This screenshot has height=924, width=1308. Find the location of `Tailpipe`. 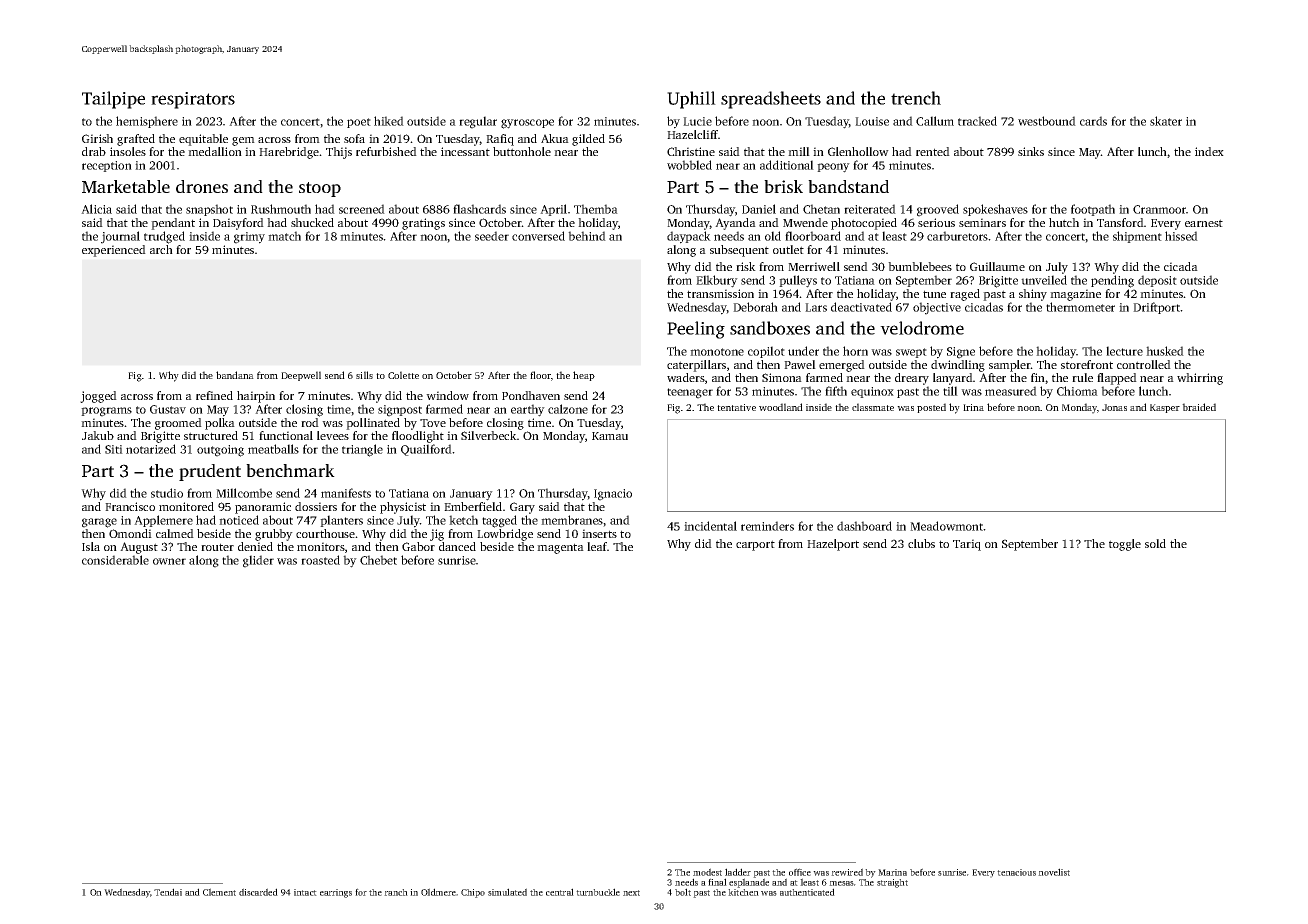

Tailpipe is located at coordinates (113, 100).
